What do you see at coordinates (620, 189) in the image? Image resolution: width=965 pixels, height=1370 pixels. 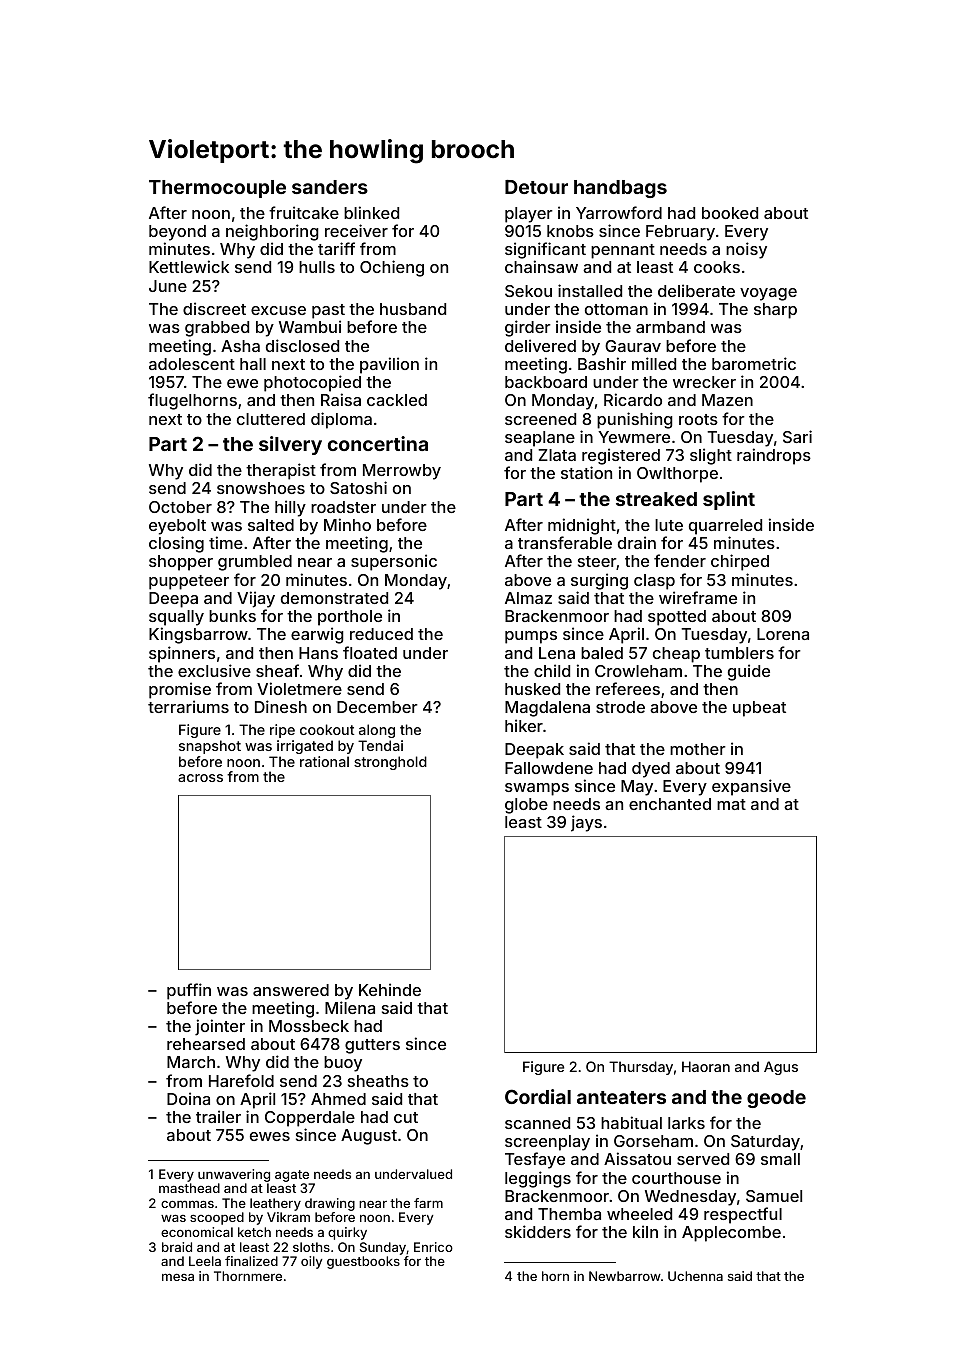 I see `handbags` at bounding box center [620, 189].
